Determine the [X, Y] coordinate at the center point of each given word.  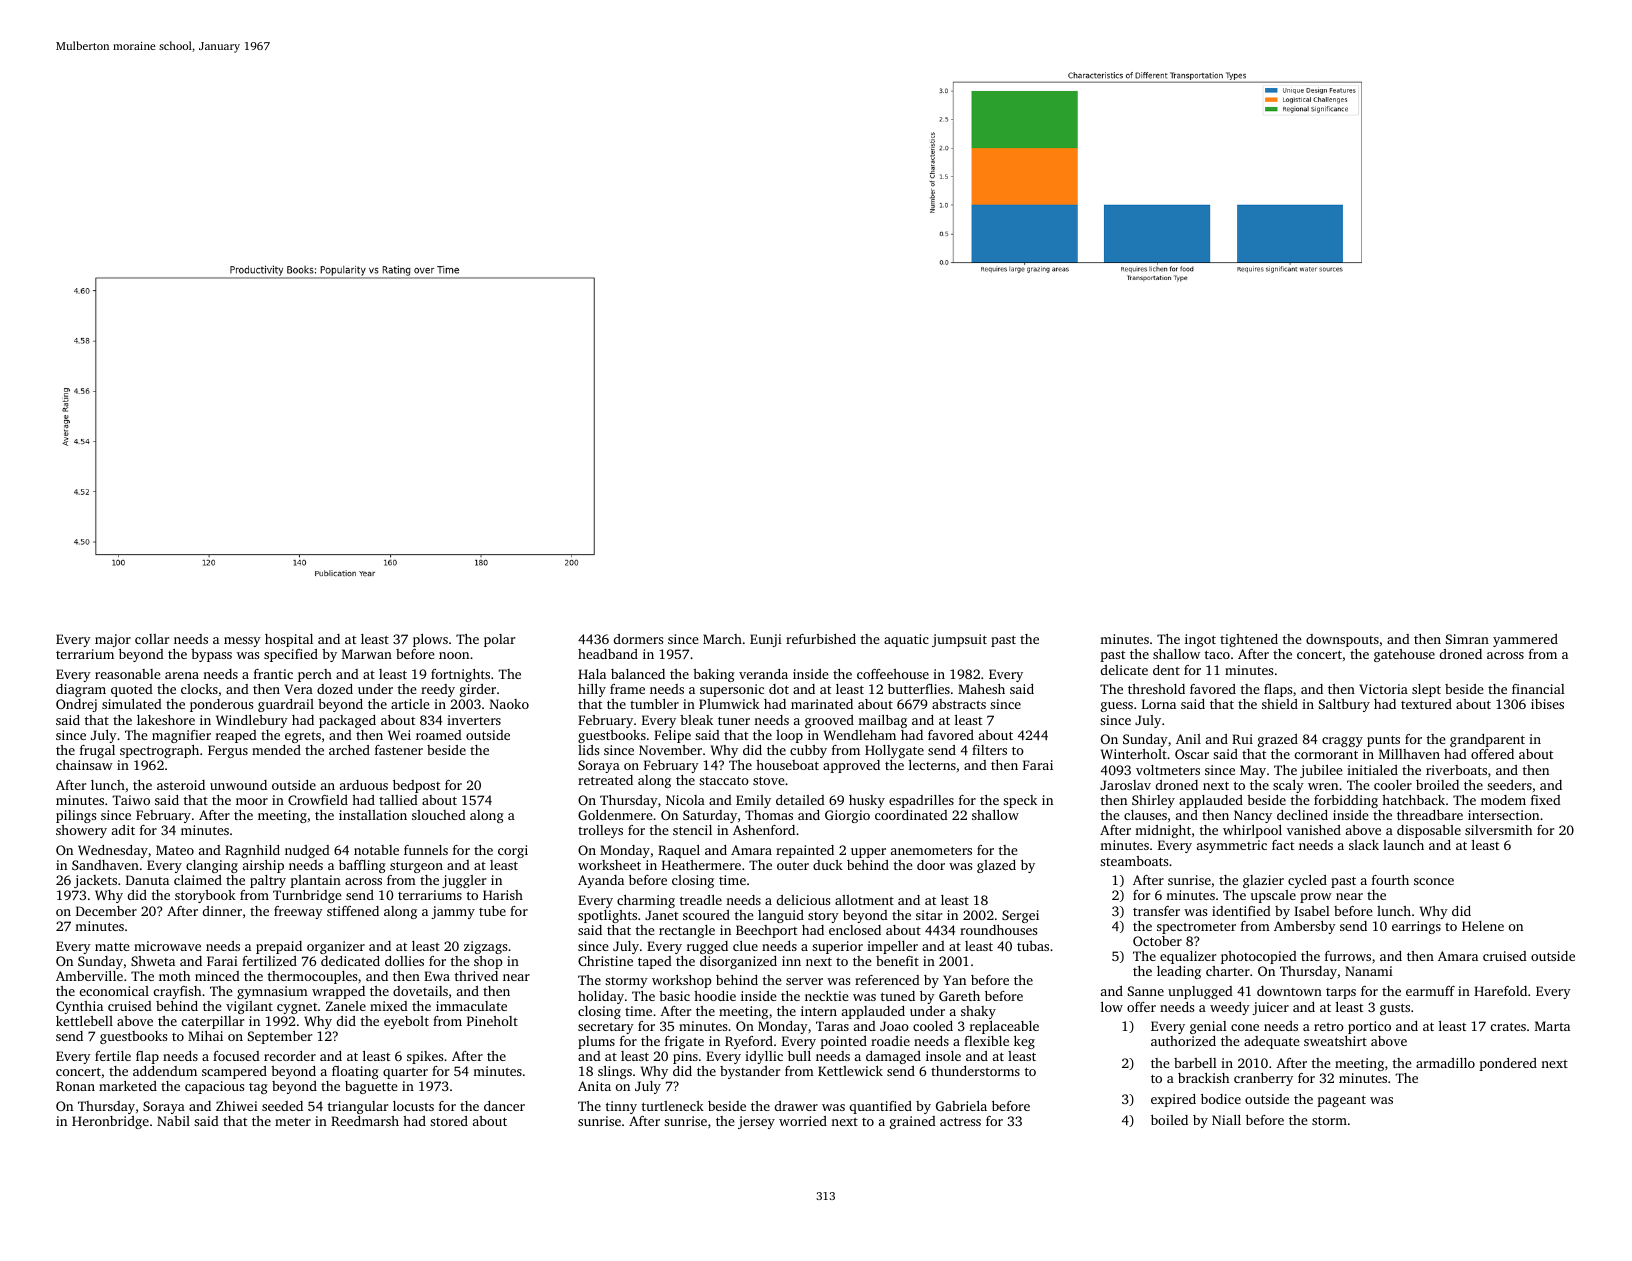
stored [449, 1121]
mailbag [882, 721]
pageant [1342, 1101]
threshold [1156, 689]
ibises [1547, 704]
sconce [1434, 881]
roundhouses [998, 930]
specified [291, 655]
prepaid [279, 947]
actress [960, 1122]
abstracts [959, 704]
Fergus [228, 751]
